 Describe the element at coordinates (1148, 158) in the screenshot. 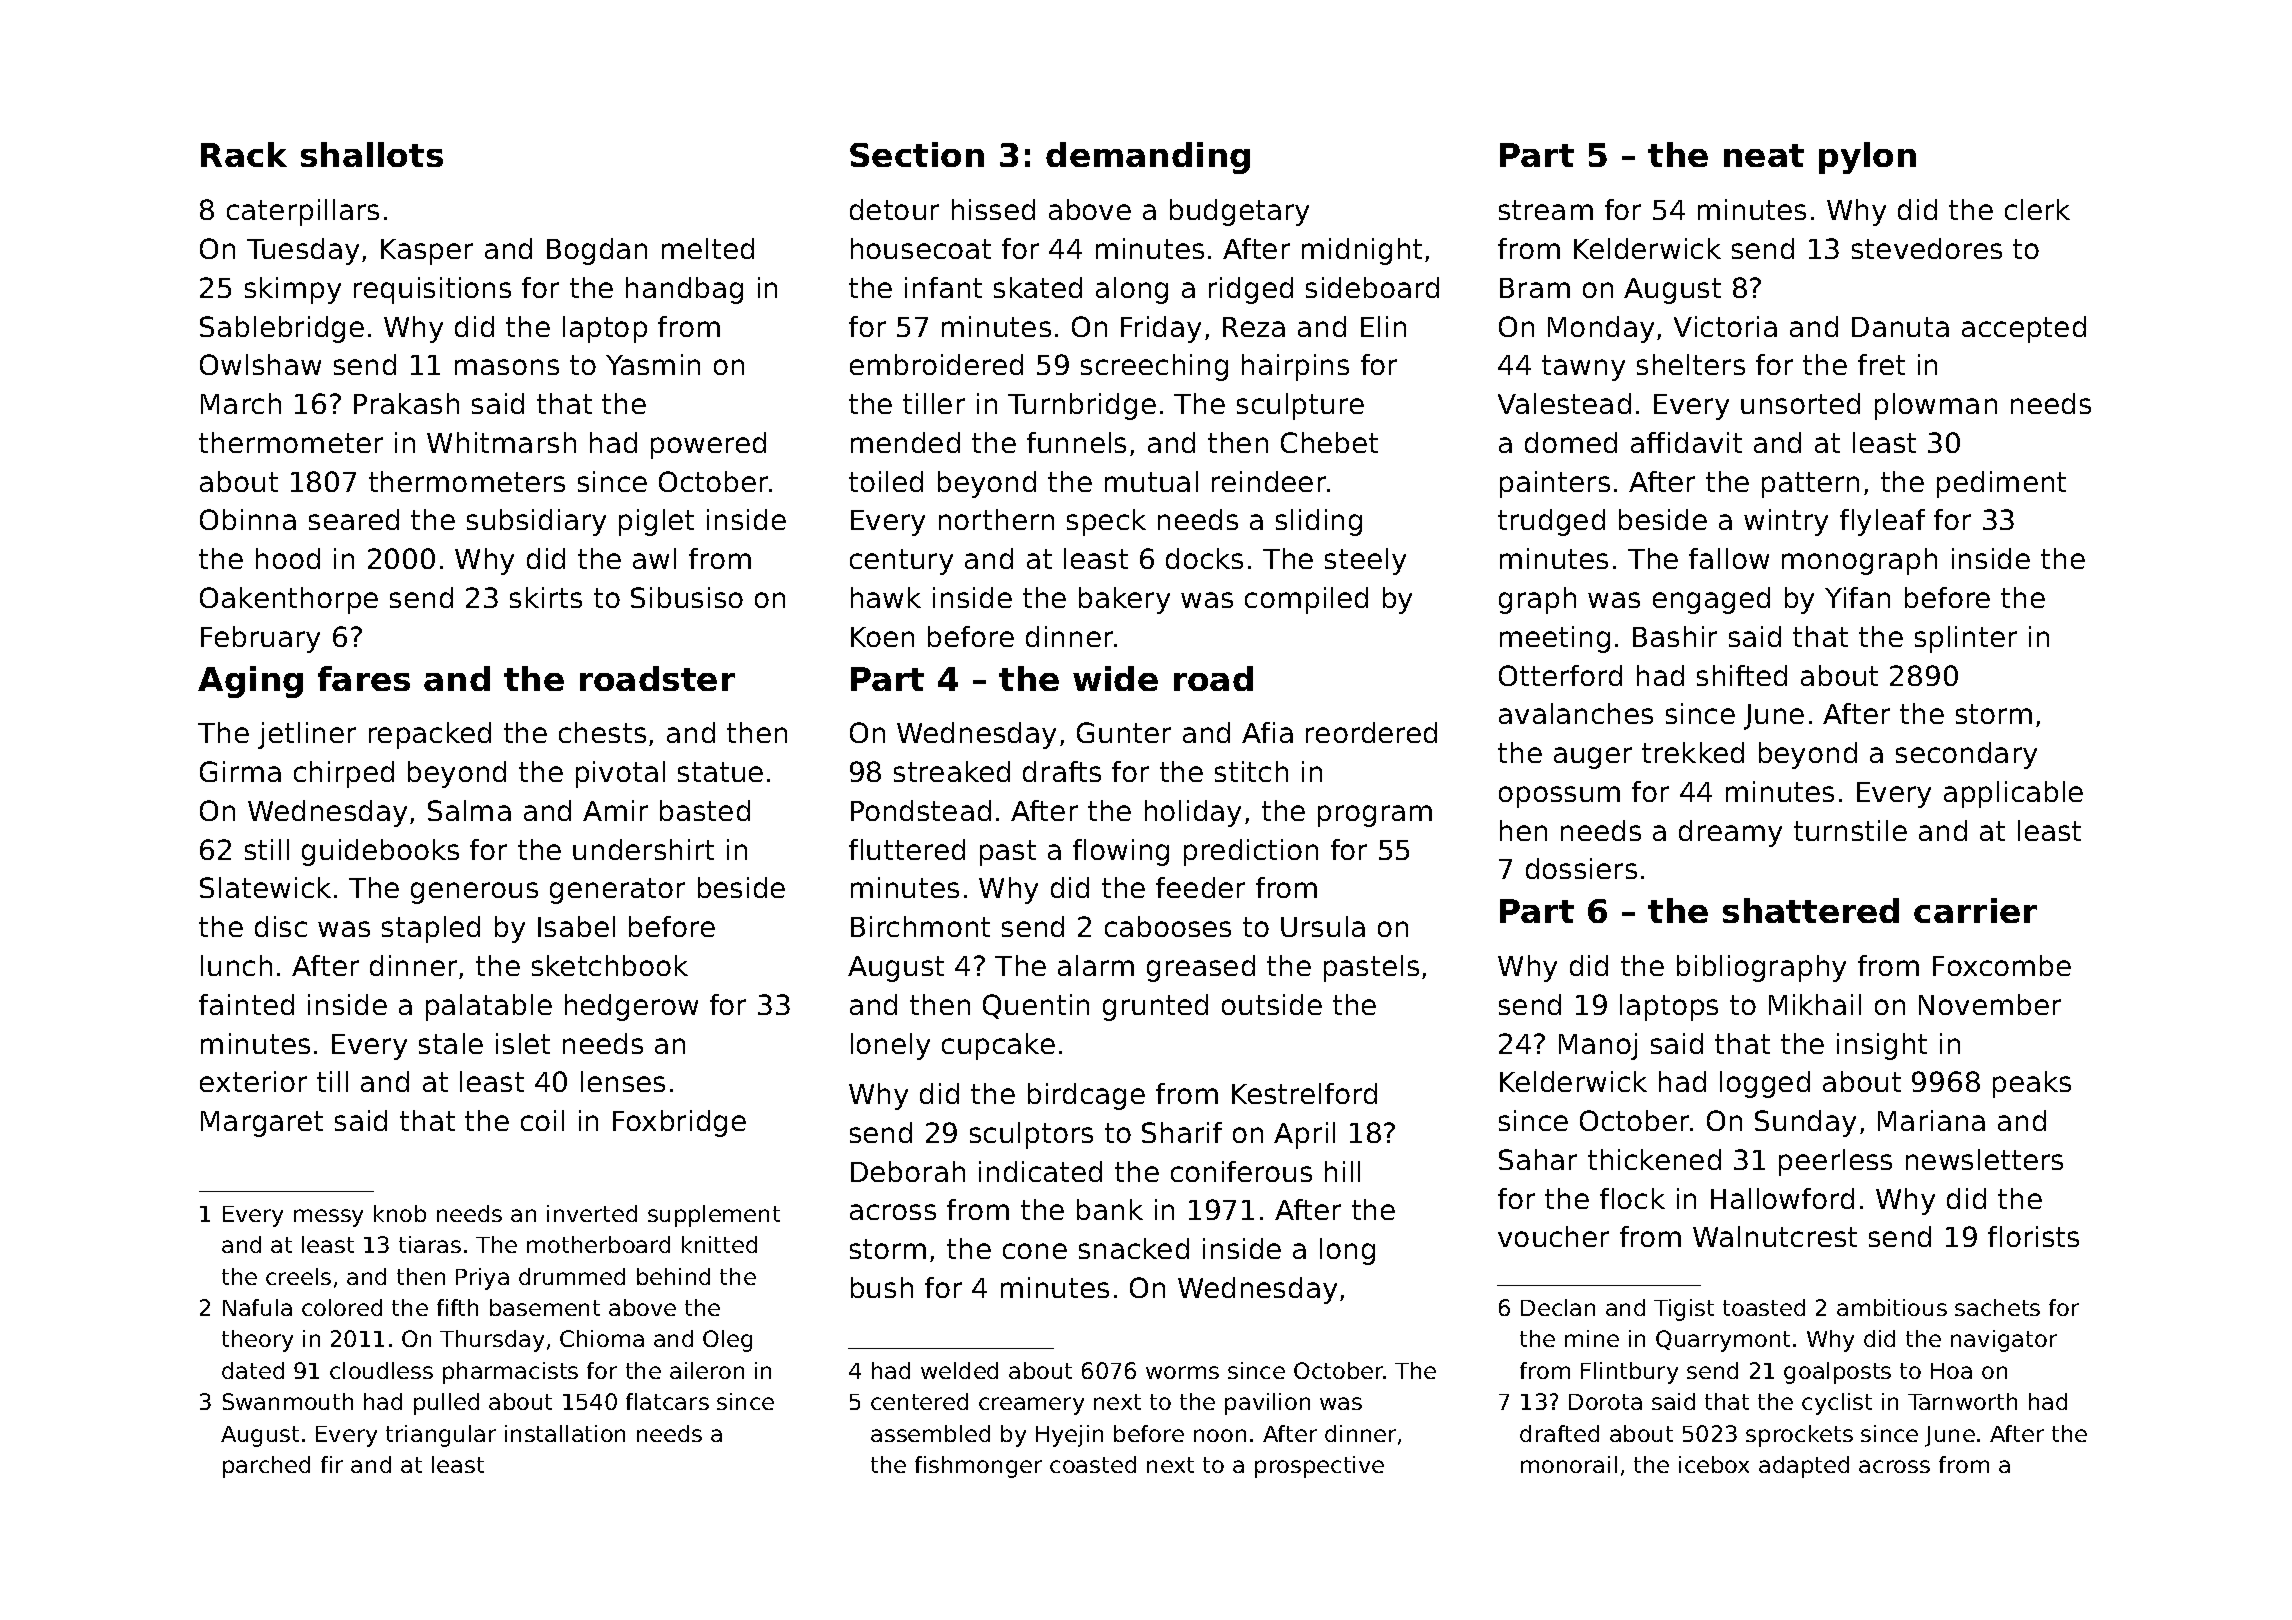

I see `demanding` at that location.
